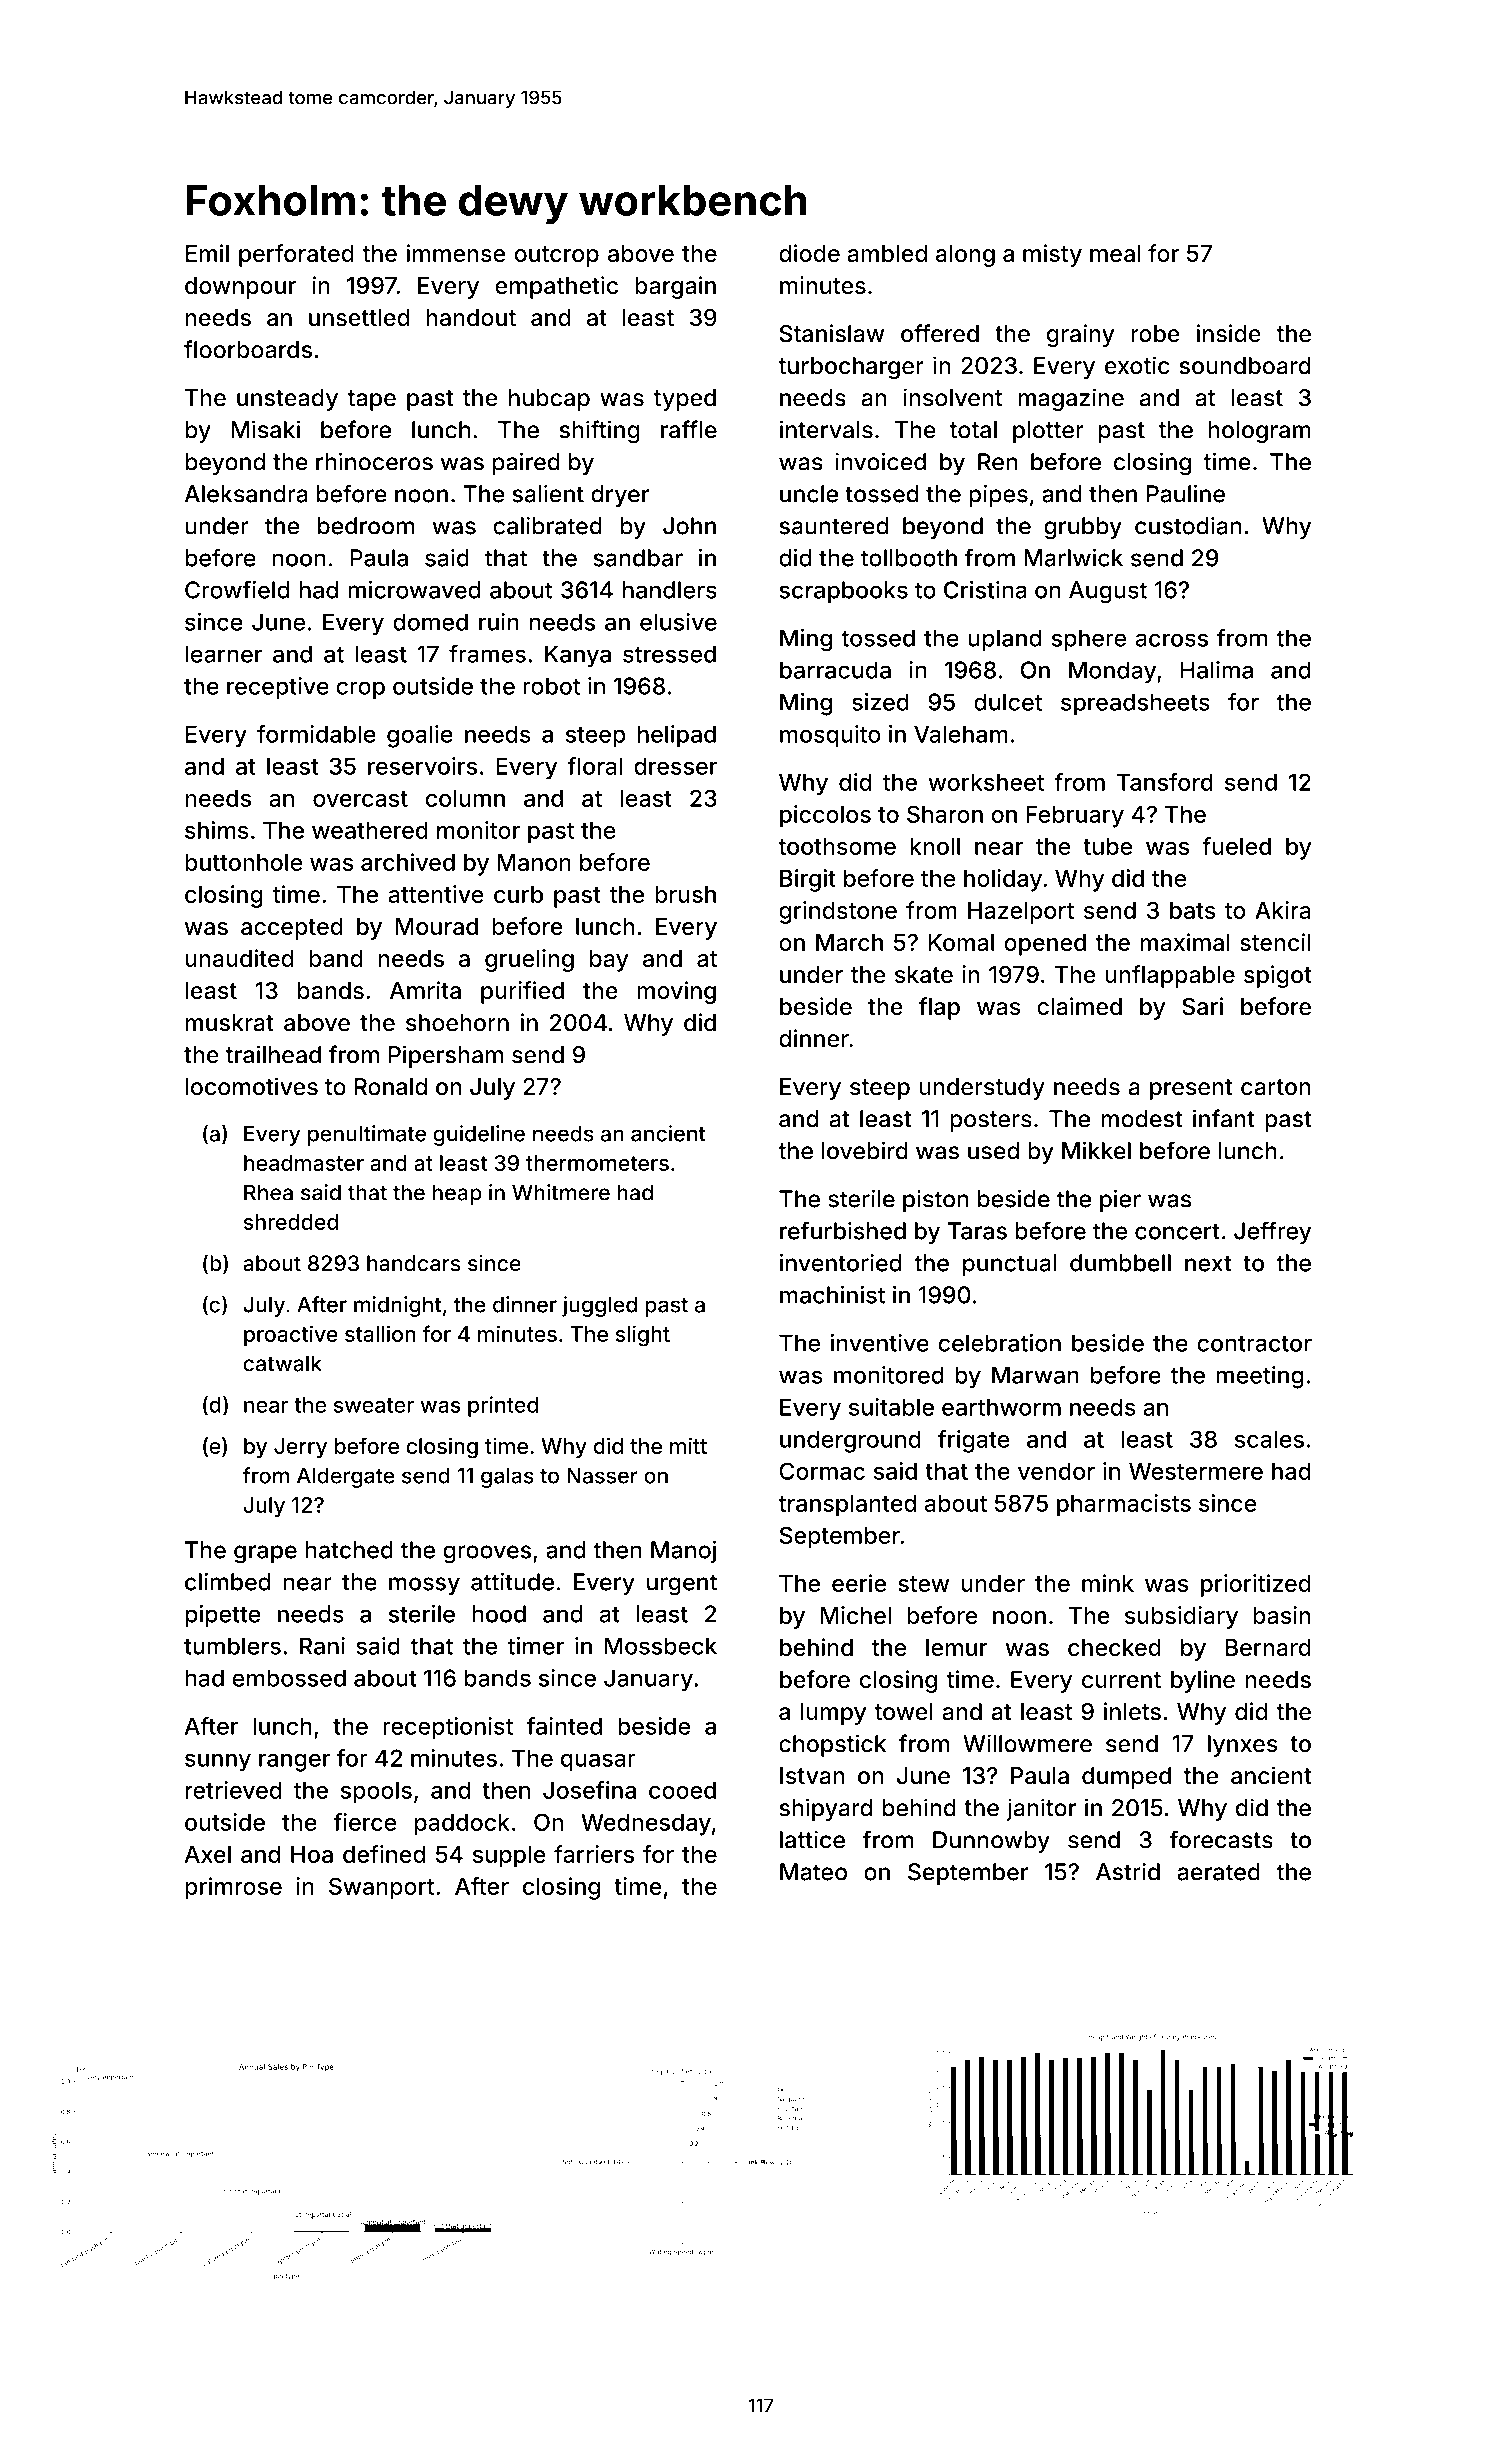 Image resolution: width=1496 pixels, height=2464 pixels. I want to click on Astrid, so click(1128, 1872).
